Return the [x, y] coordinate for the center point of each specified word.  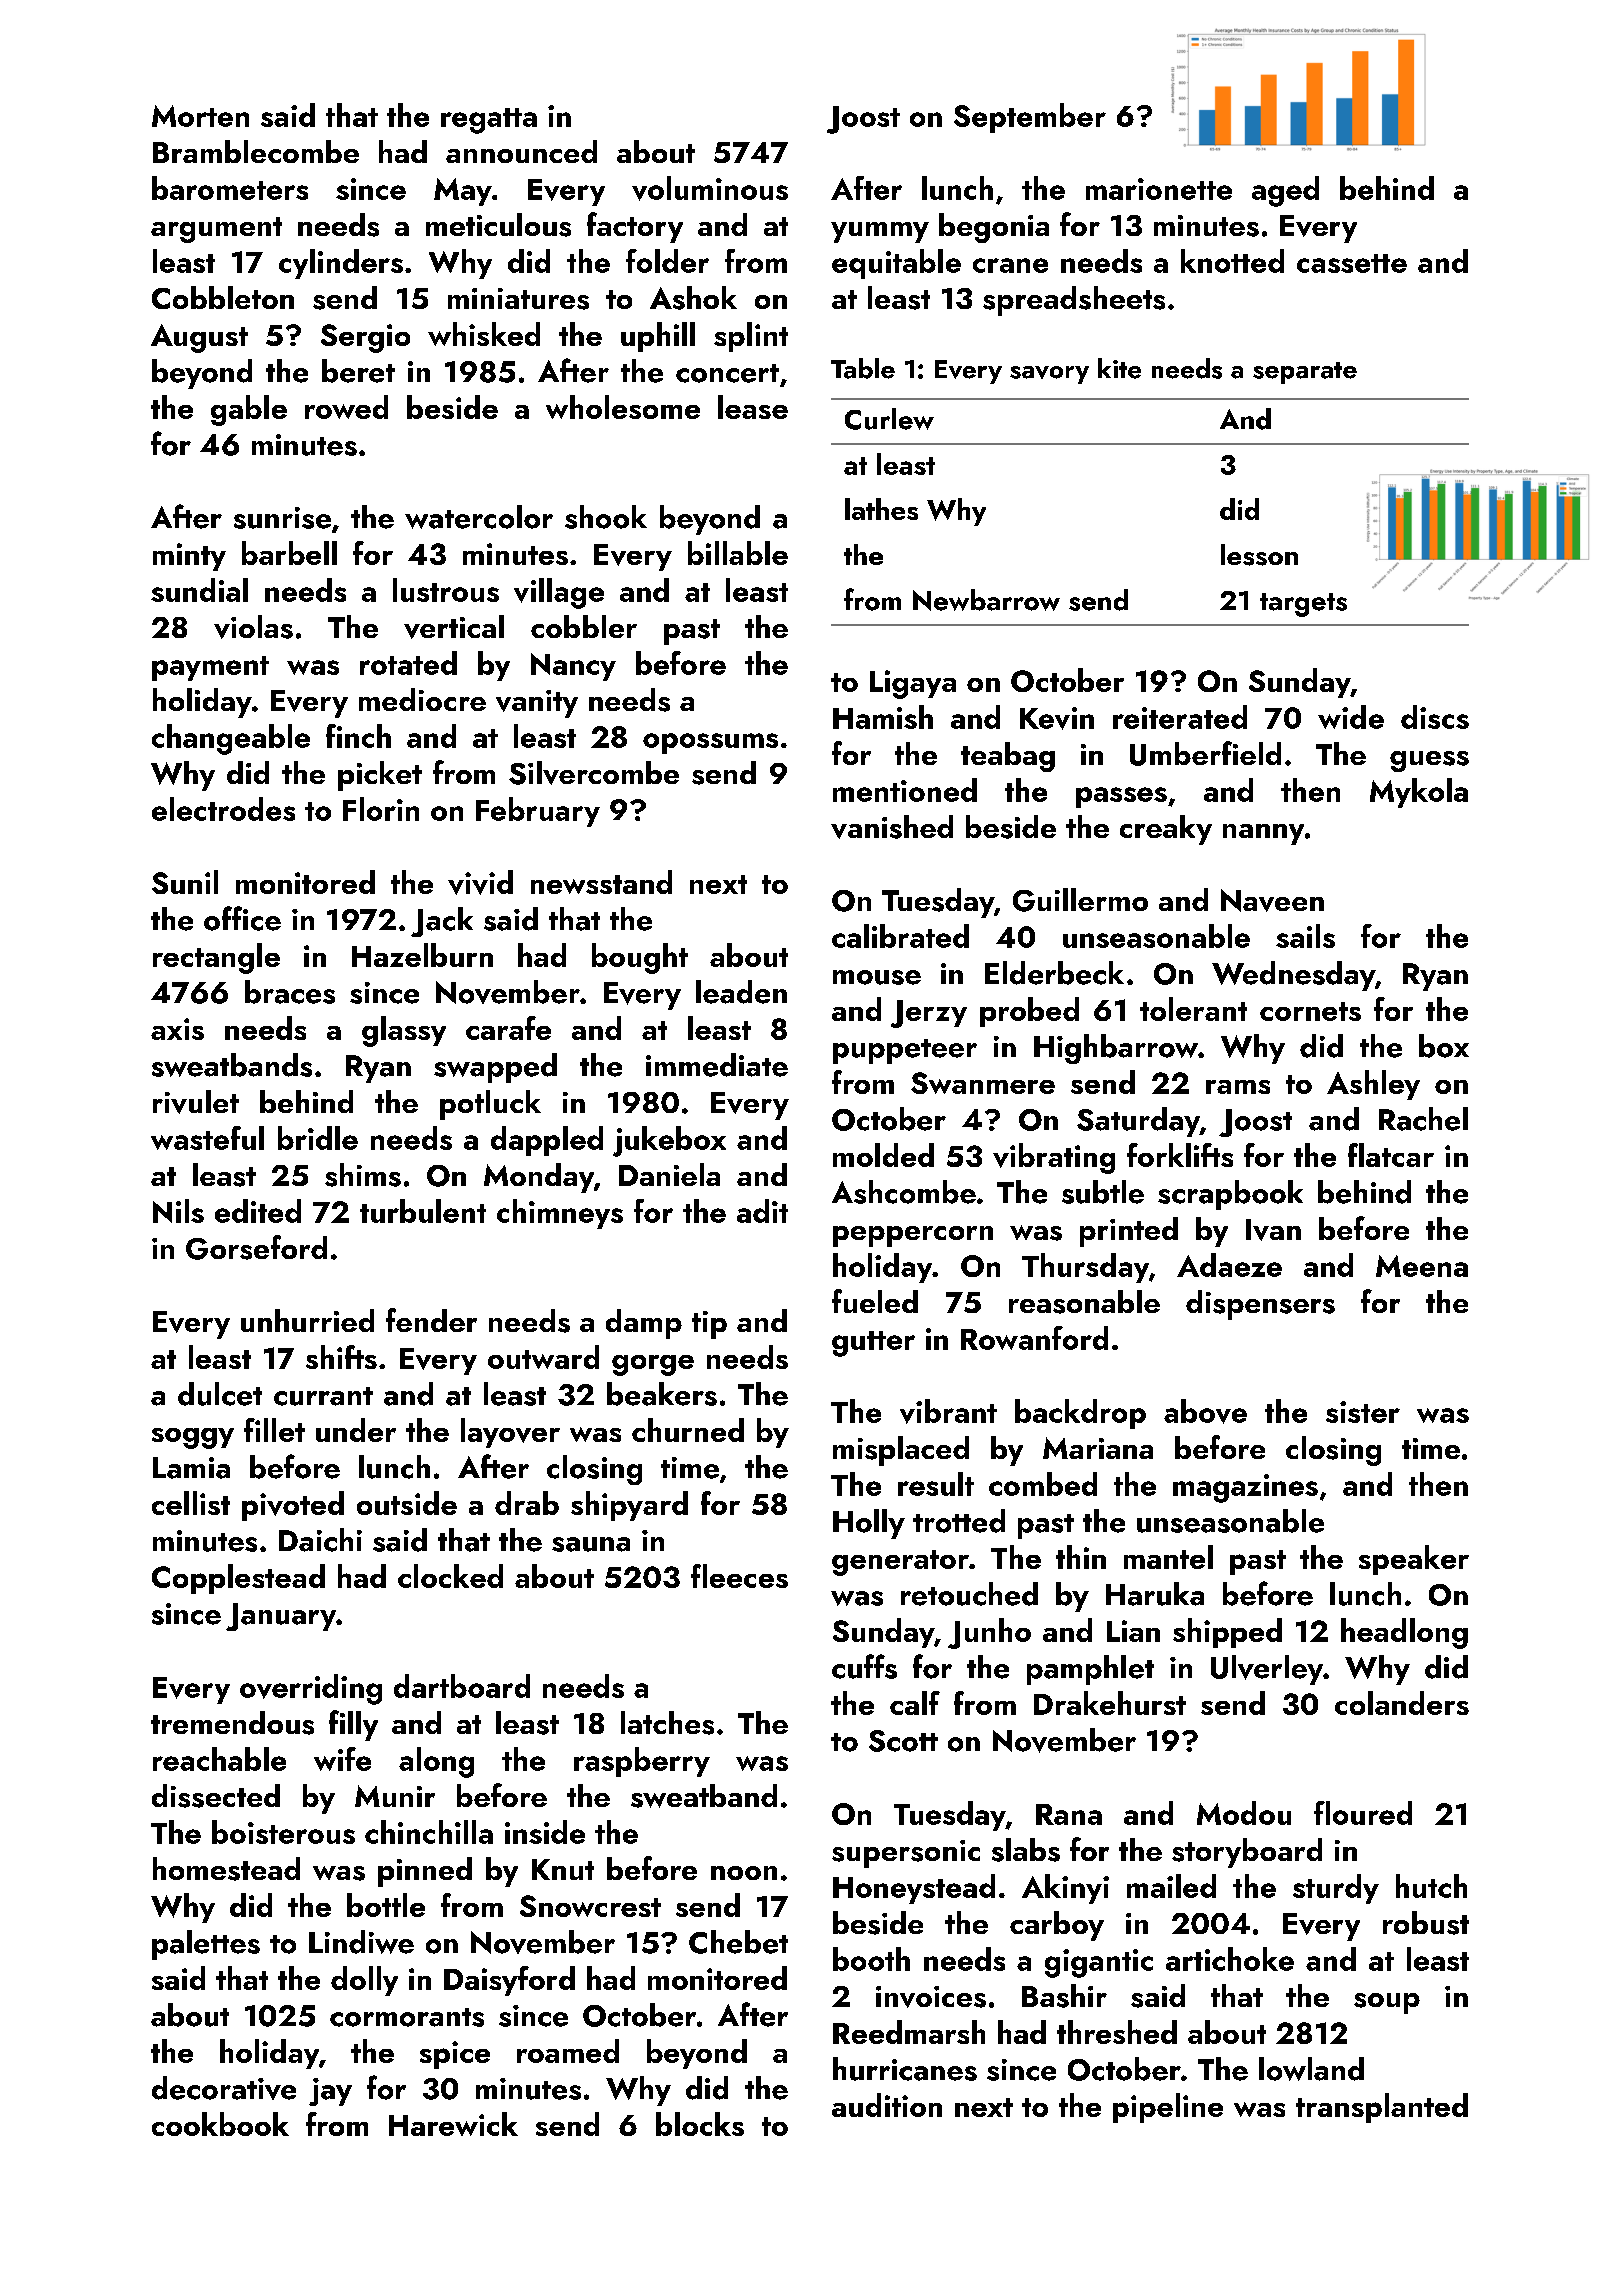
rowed [346, 407]
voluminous [710, 188]
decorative [224, 2088]
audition [887, 2105]
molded [883, 1155]
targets [1303, 605]
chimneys [560, 1214]
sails [1305, 936]
